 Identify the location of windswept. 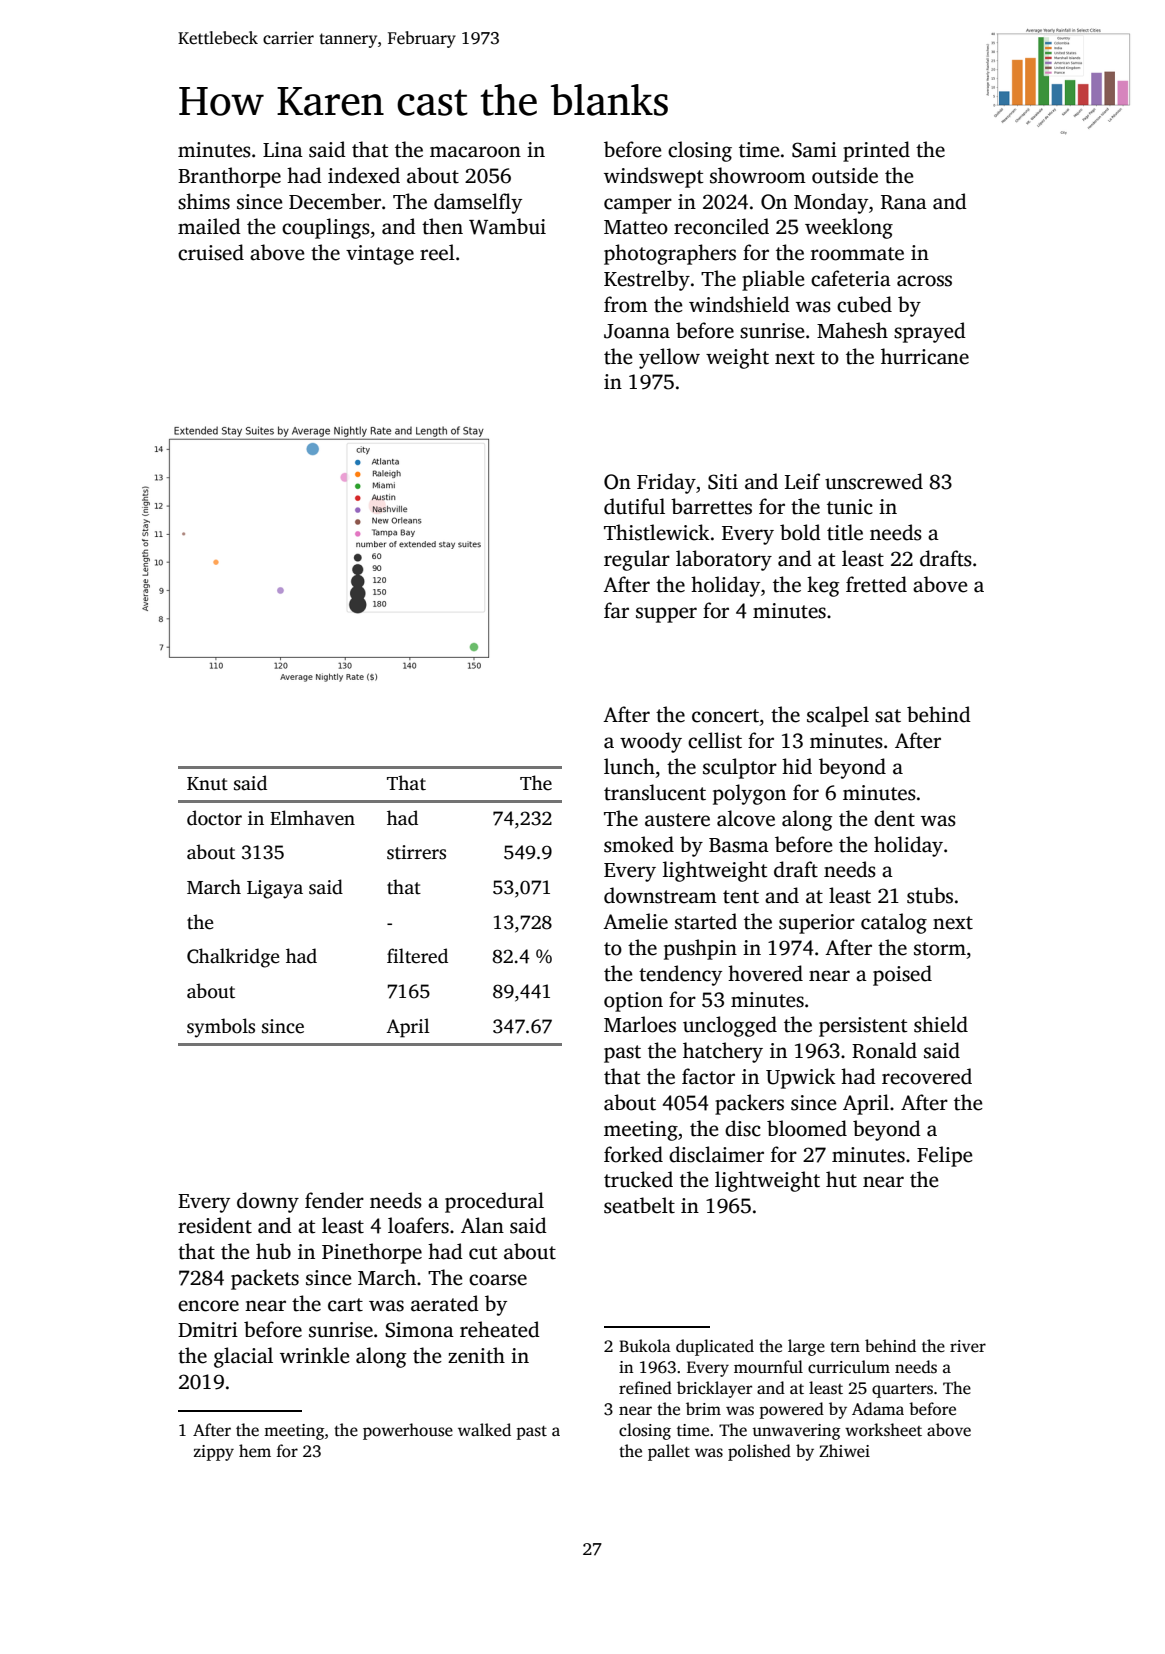
(653, 177).
